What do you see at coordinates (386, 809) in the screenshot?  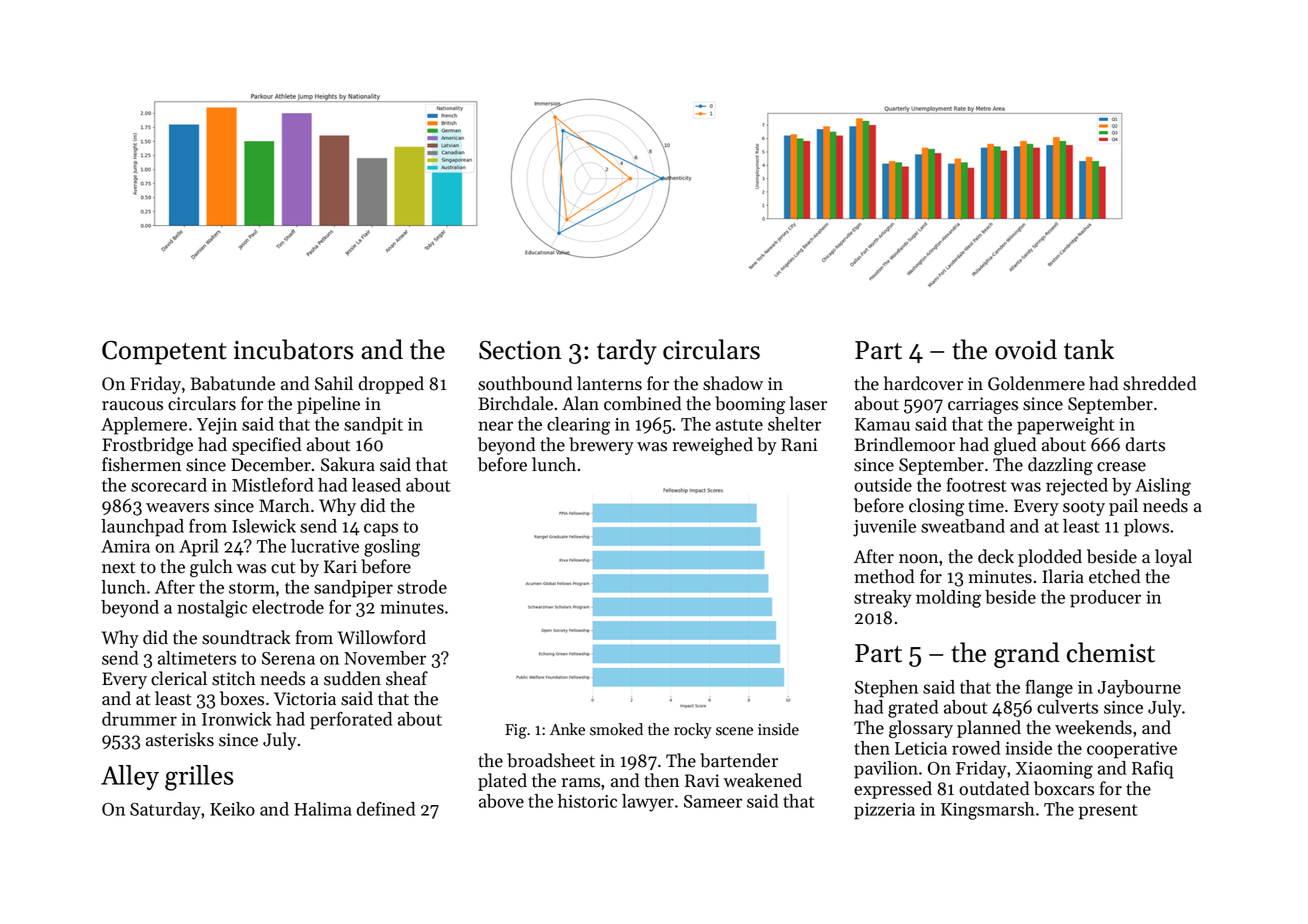 I see `defined` at bounding box center [386, 809].
